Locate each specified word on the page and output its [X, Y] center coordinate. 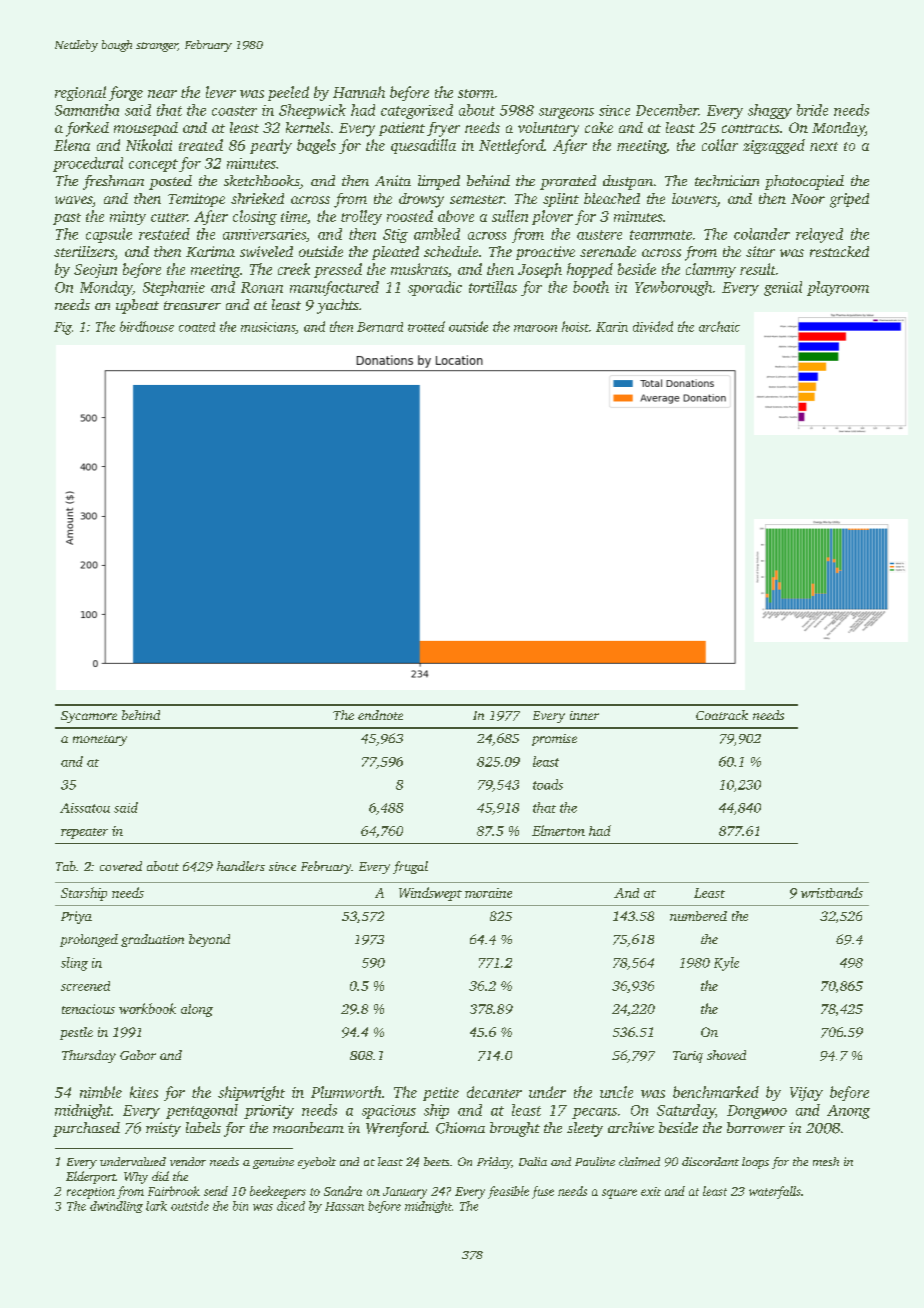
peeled [288, 93]
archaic [719, 326]
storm [476, 93]
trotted [426, 326]
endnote [380, 715]
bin [240, 1206]
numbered [698, 916]
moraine [488, 893]
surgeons [566, 113]
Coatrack [722, 715]
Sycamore [89, 717]
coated [197, 327]
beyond [209, 940]
